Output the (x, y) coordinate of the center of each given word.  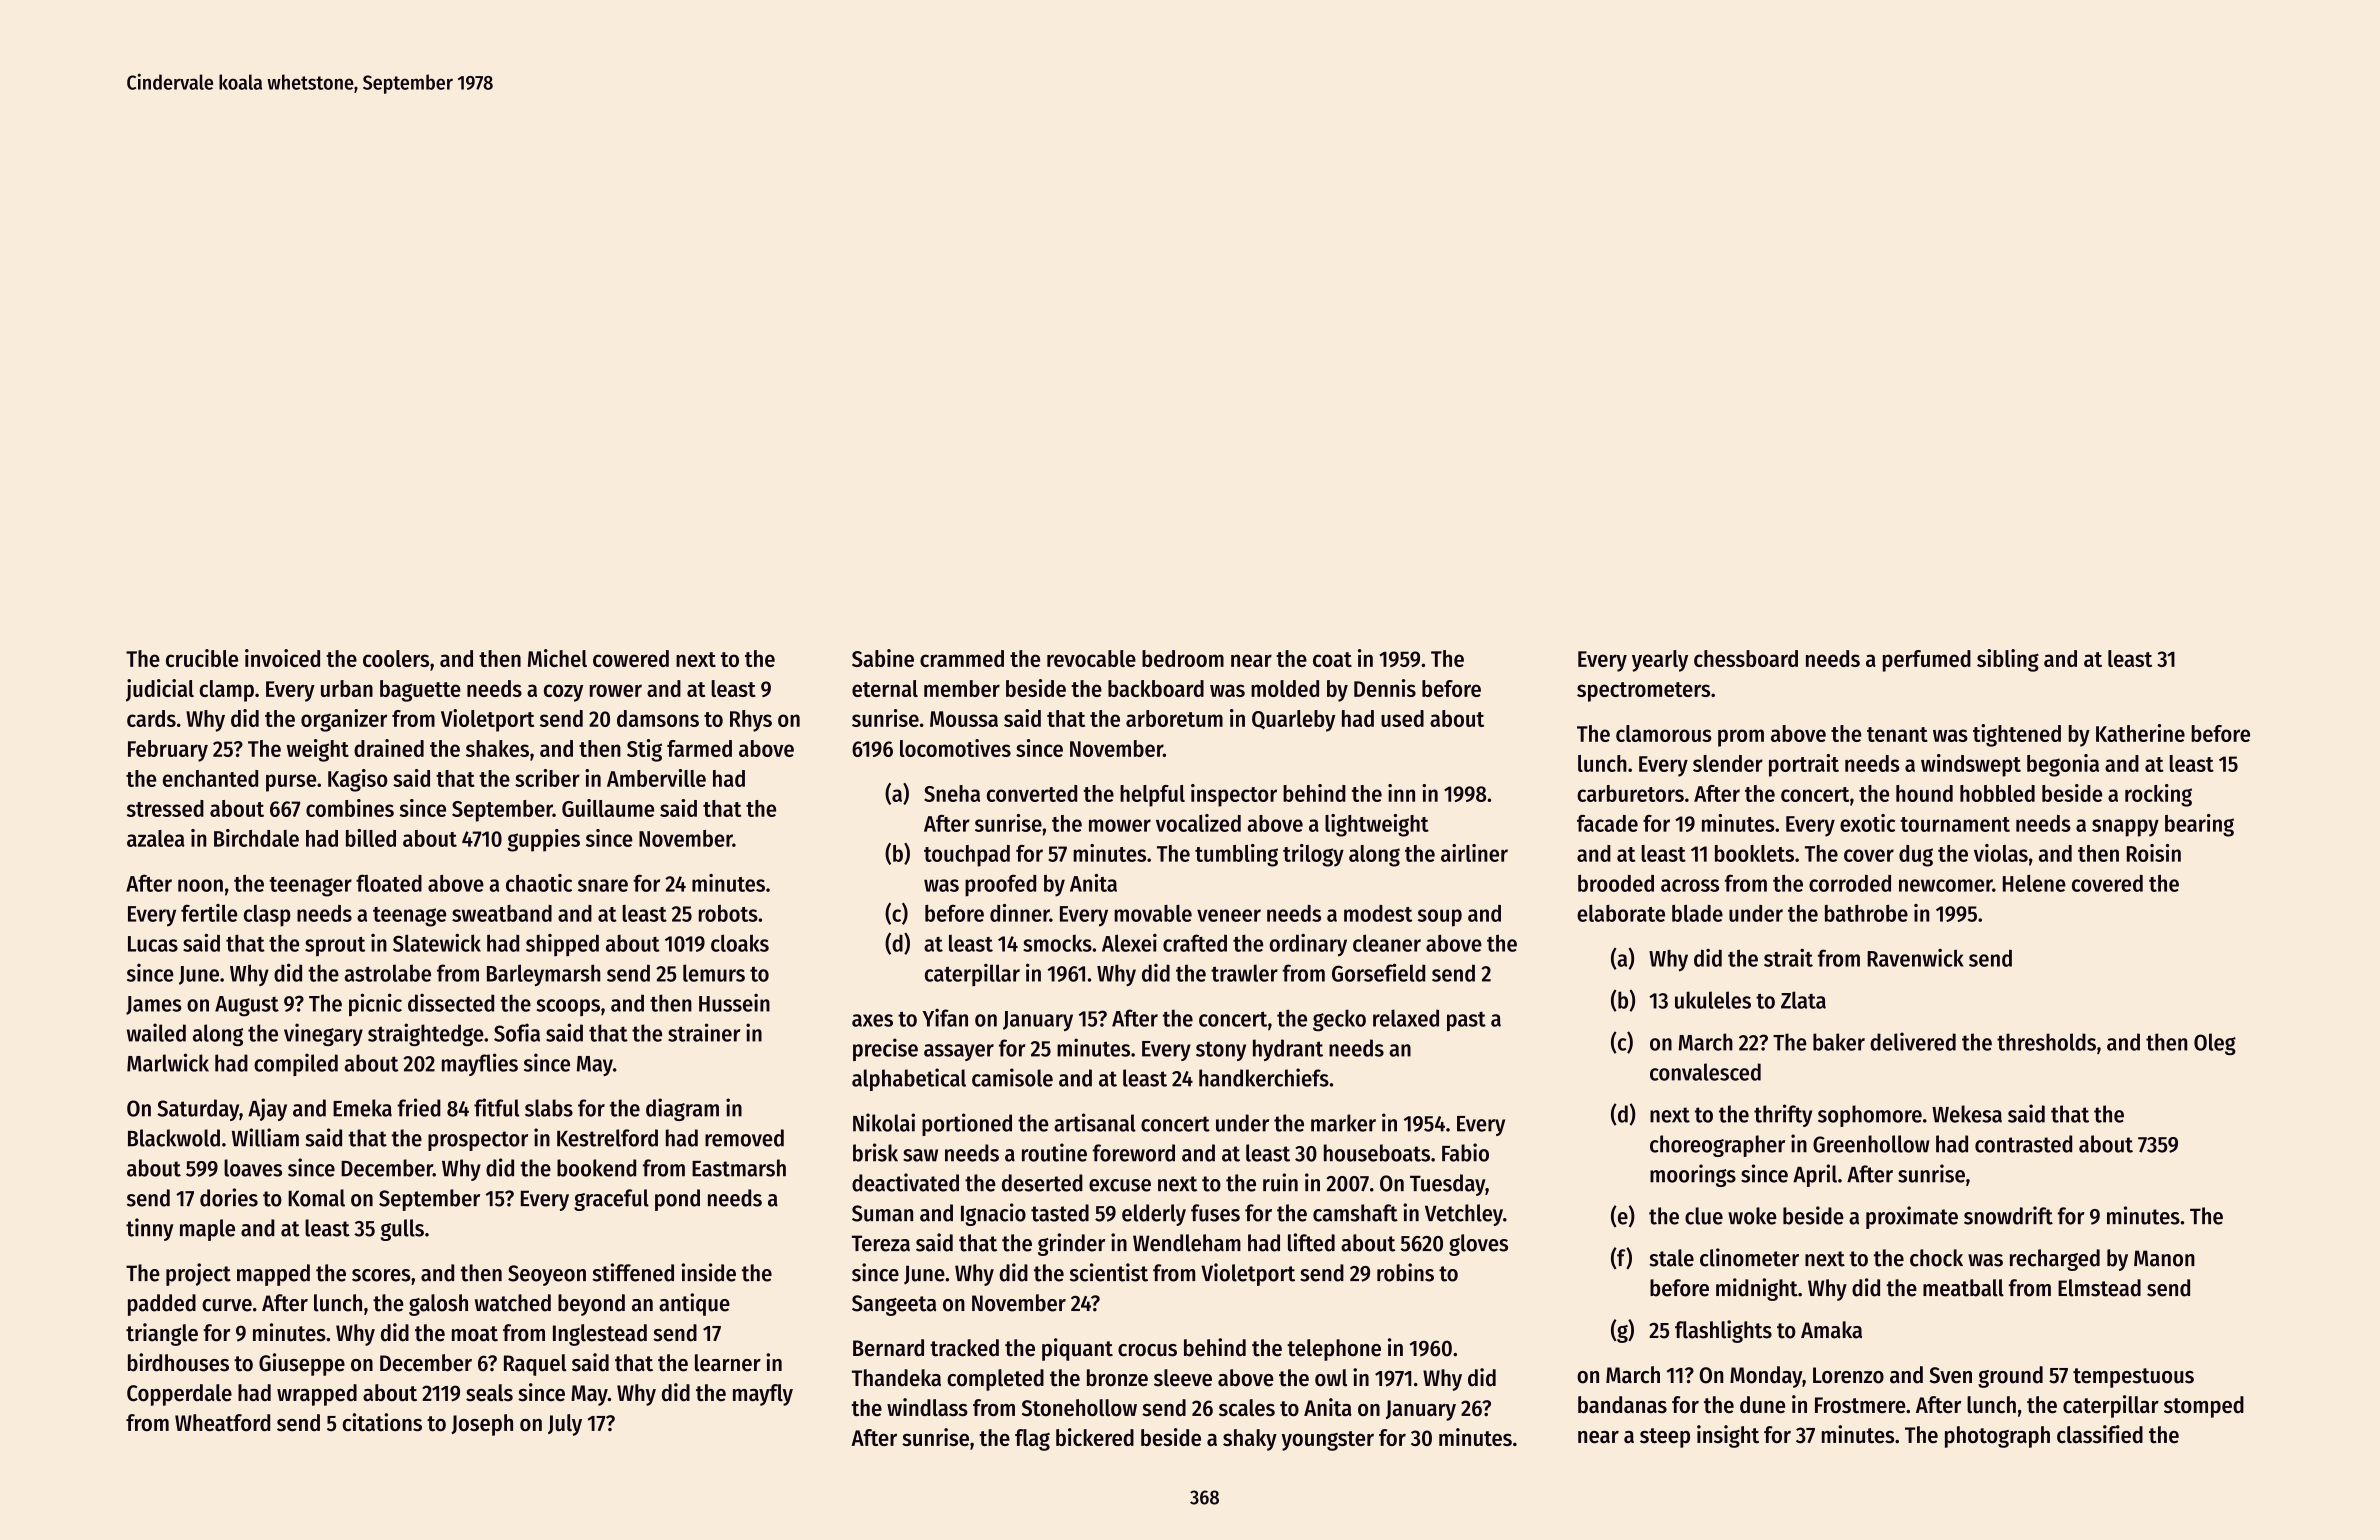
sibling (2008, 660)
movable (1153, 913)
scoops (568, 1007)
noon (200, 885)
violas (2001, 853)
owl (1331, 1378)
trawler (1244, 973)
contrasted (2023, 1144)
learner (728, 1363)
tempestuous (2133, 1378)
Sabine (883, 658)
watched (513, 1303)
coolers (396, 658)
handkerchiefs (1264, 1077)
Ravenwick (1915, 958)
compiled (296, 1064)
